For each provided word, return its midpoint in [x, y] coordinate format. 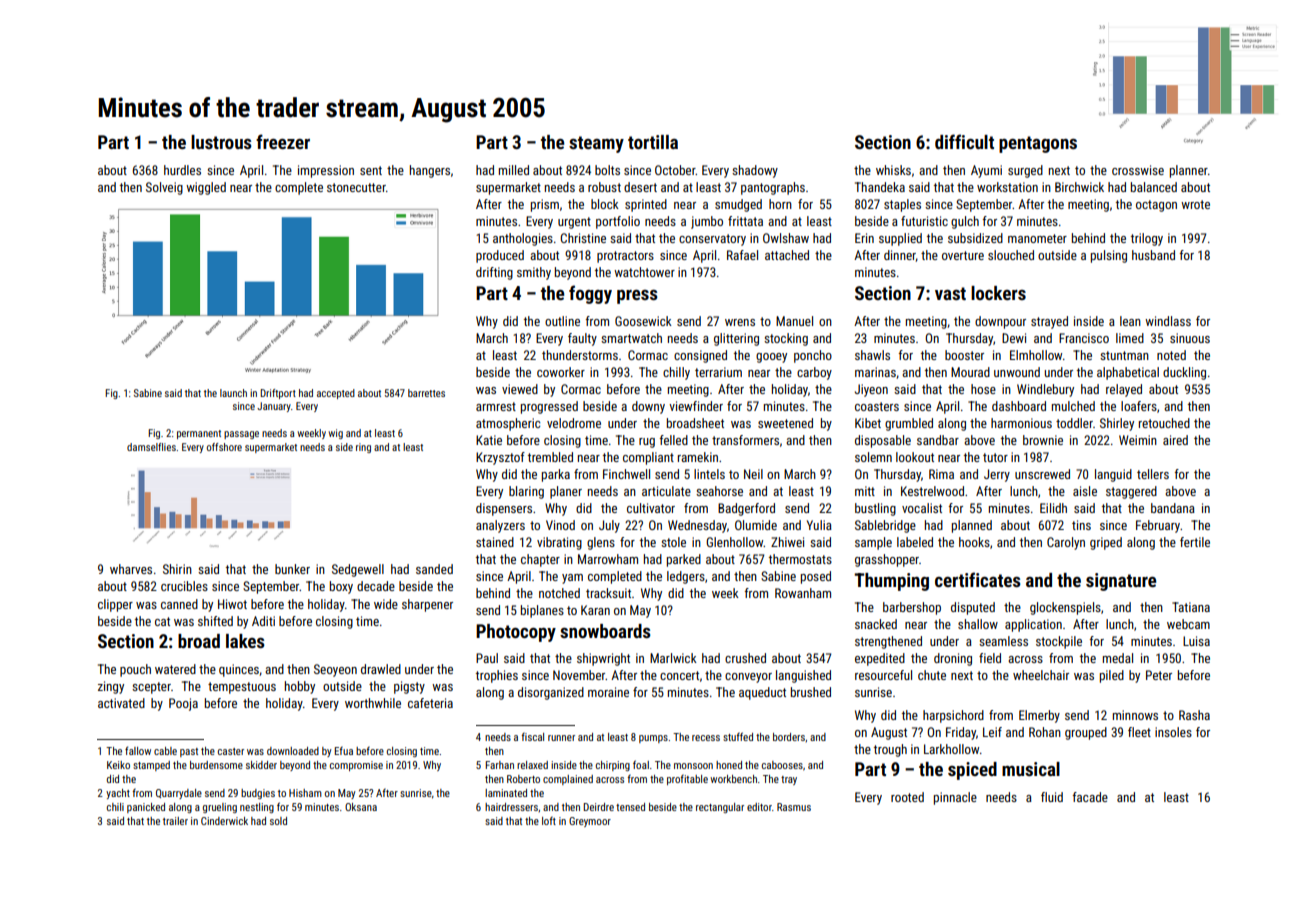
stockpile [1059, 642]
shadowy [755, 171]
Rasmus [794, 807]
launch [233, 393]
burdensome [216, 765]
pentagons [1038, 144]
